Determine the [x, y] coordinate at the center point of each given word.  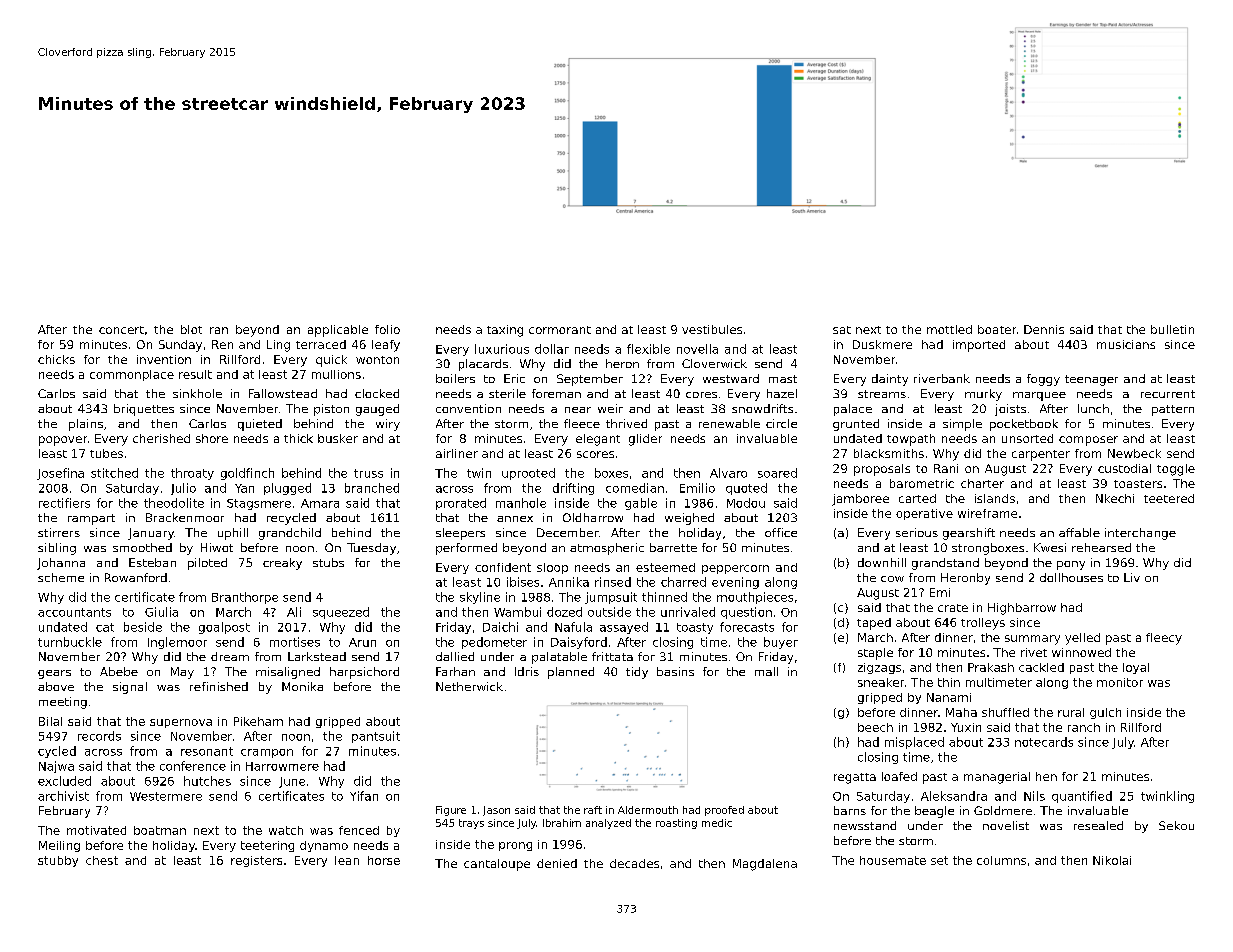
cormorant [560, 330]
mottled [949, 329]
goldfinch [247, 474]
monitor [1120, 682]
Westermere [166, 796]
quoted [746, 489]
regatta [855, 778]
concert [121, 330]
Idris [527, 671]
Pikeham [258, 721]
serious [917, 532]
